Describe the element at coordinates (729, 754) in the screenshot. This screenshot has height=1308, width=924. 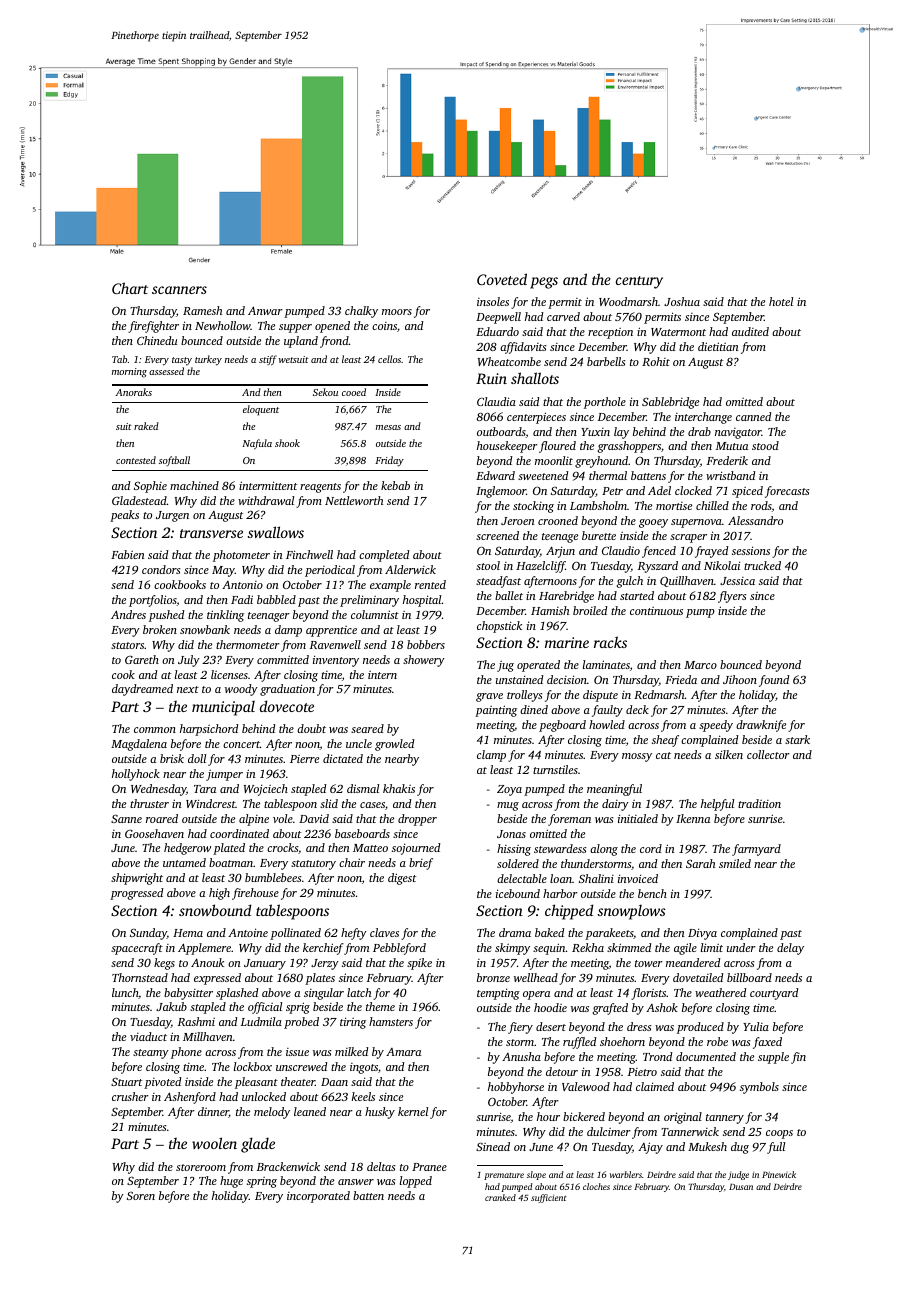
I see `silken` at that location.
